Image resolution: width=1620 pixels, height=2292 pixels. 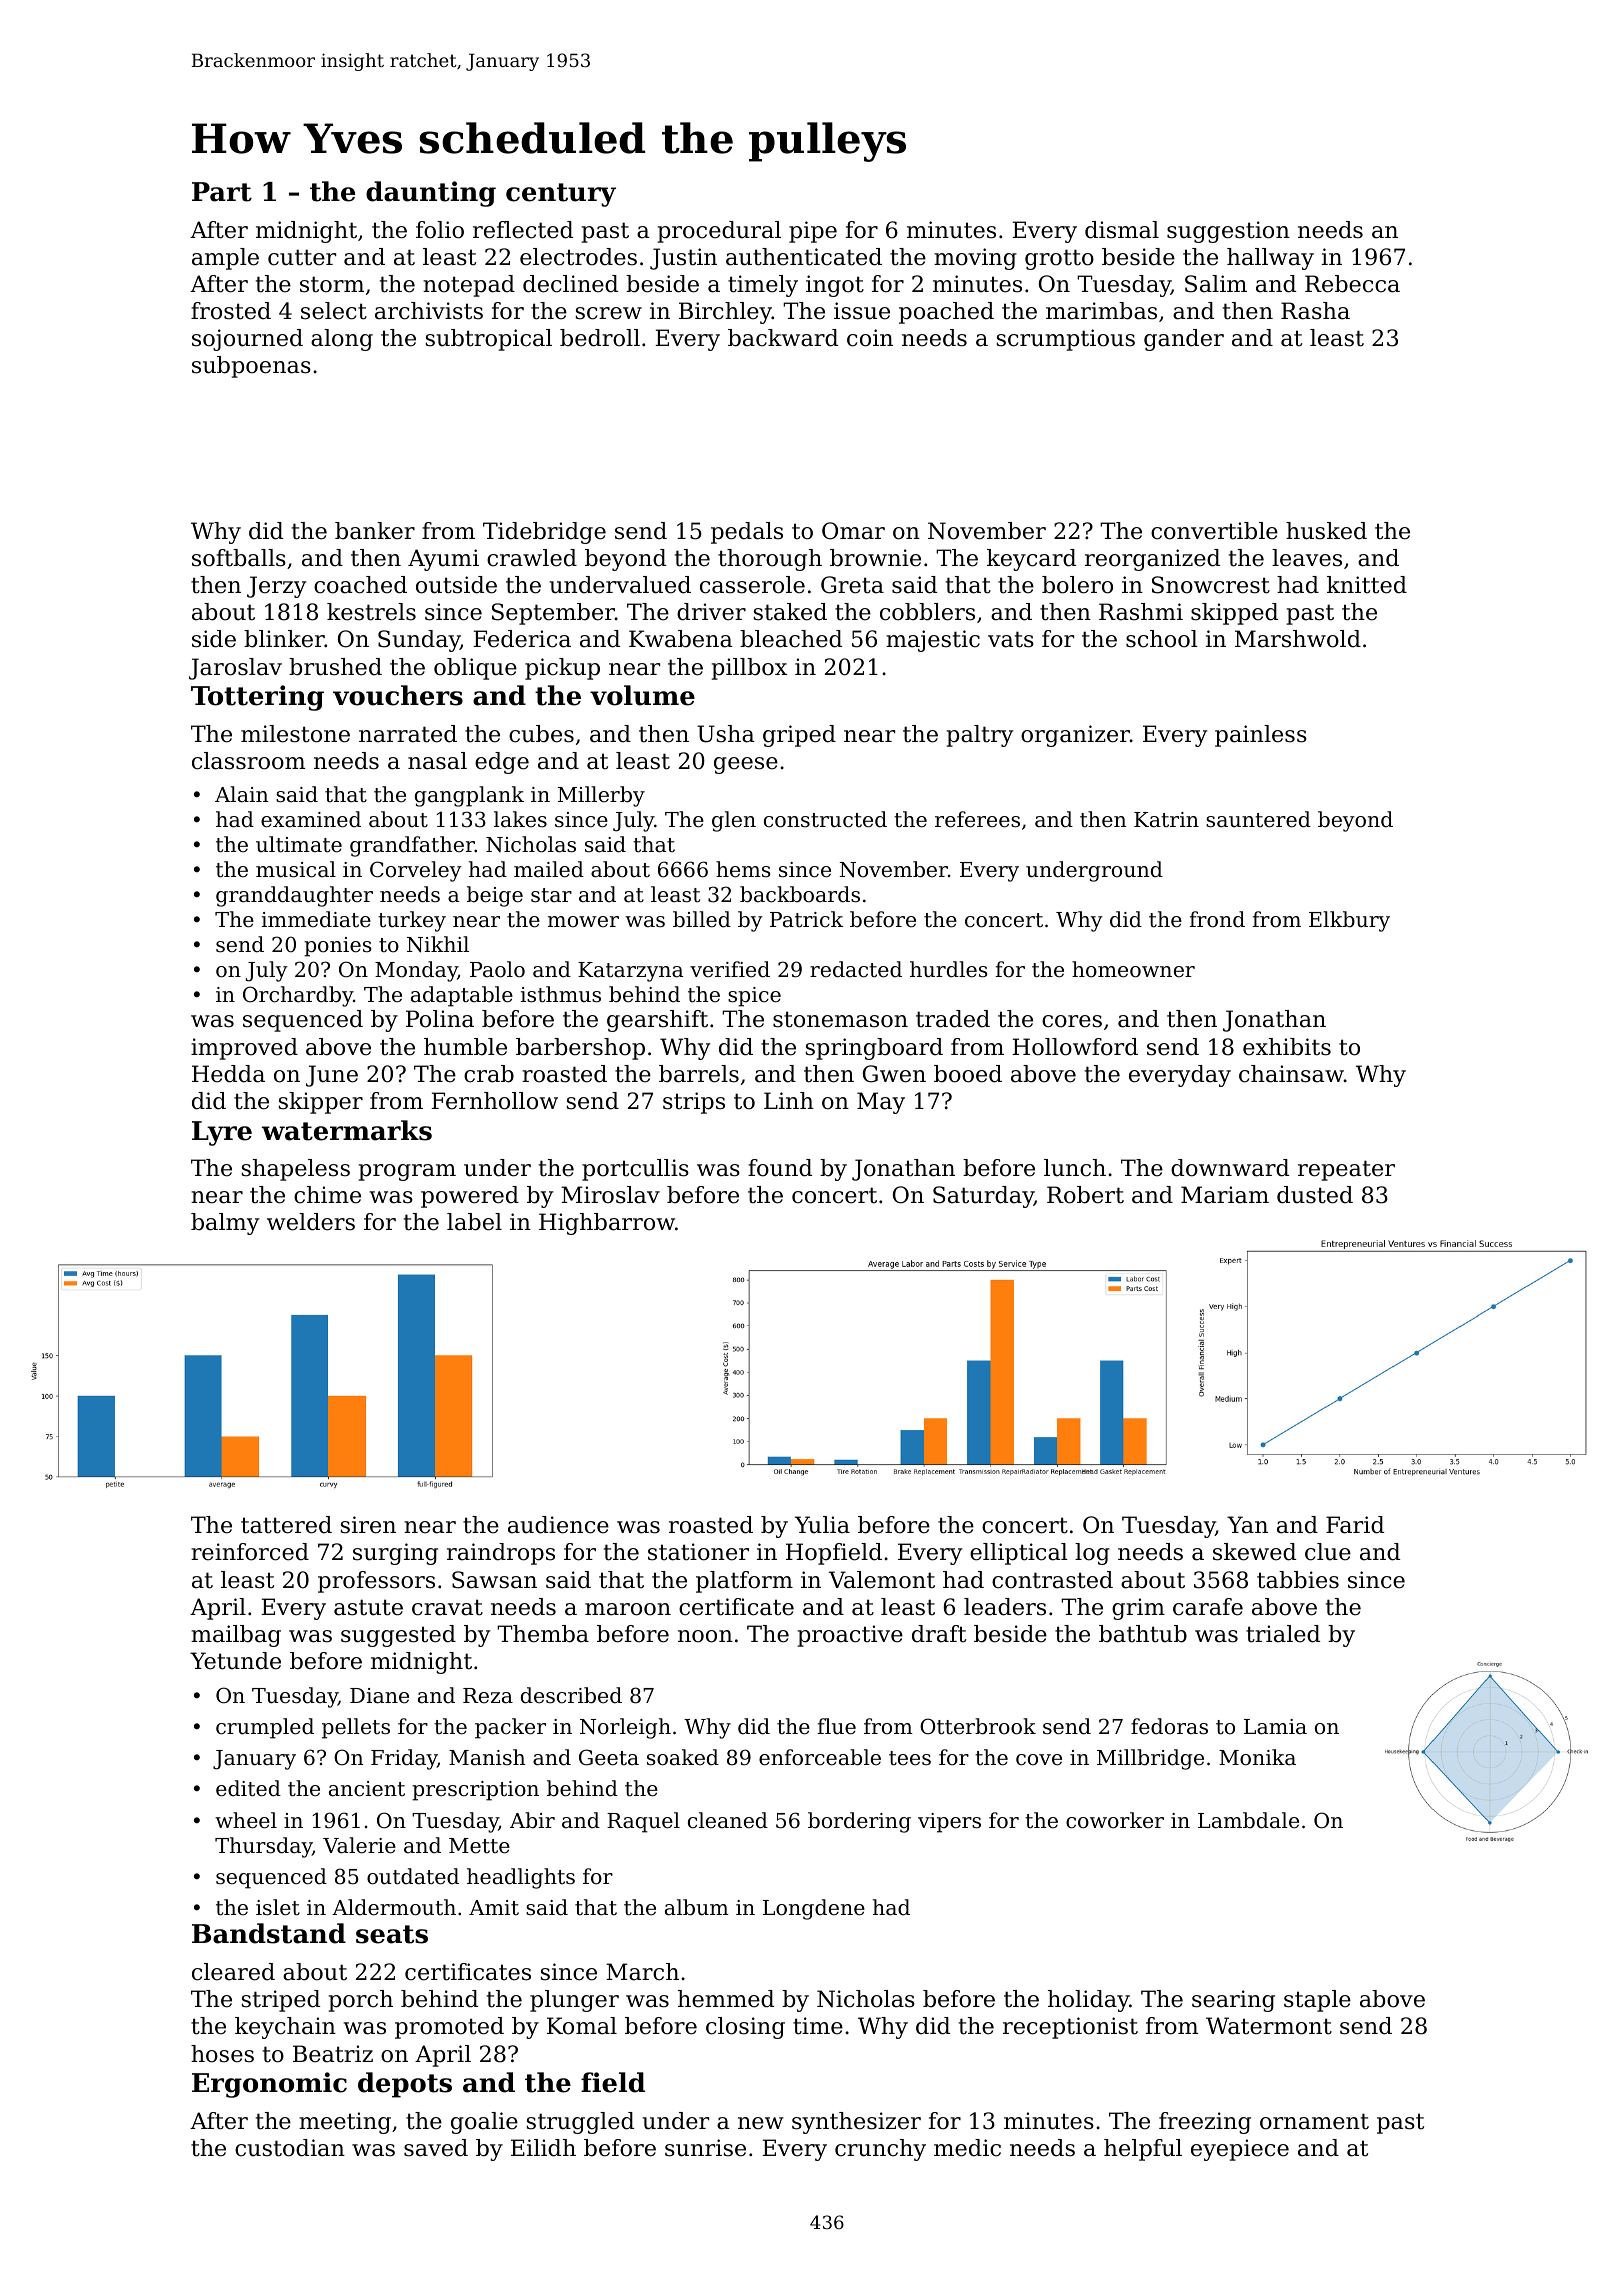 I want to click on fedoras, so click(x=1169, y=1726).
